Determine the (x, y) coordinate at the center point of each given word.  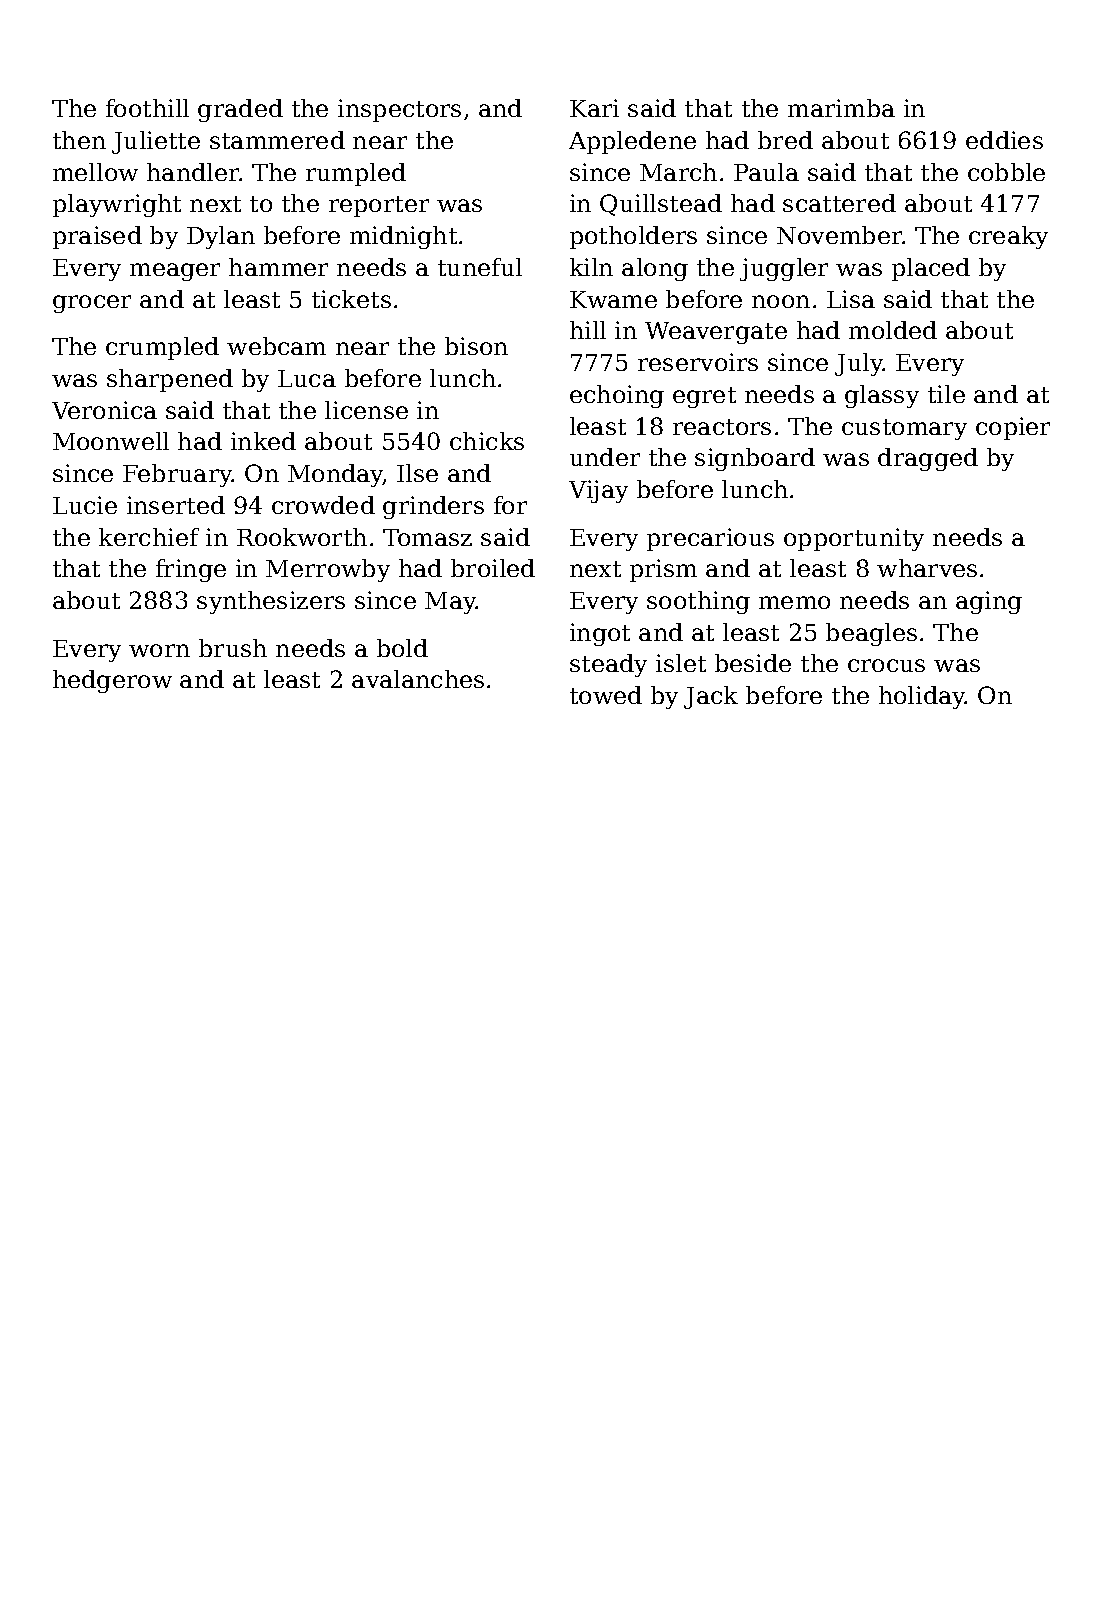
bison (476, 346)
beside (753, 663)
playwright (117, 205)
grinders (433, 507)
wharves (927, 568)
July (859, 364)
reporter (379, 206)
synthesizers (271, 602)
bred (785, 140)
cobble (1006, 172)
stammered (277, 140)
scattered (839, 203)
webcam (276, 346)
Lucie (85, 505)
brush (233, 648)
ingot (600, 634)
